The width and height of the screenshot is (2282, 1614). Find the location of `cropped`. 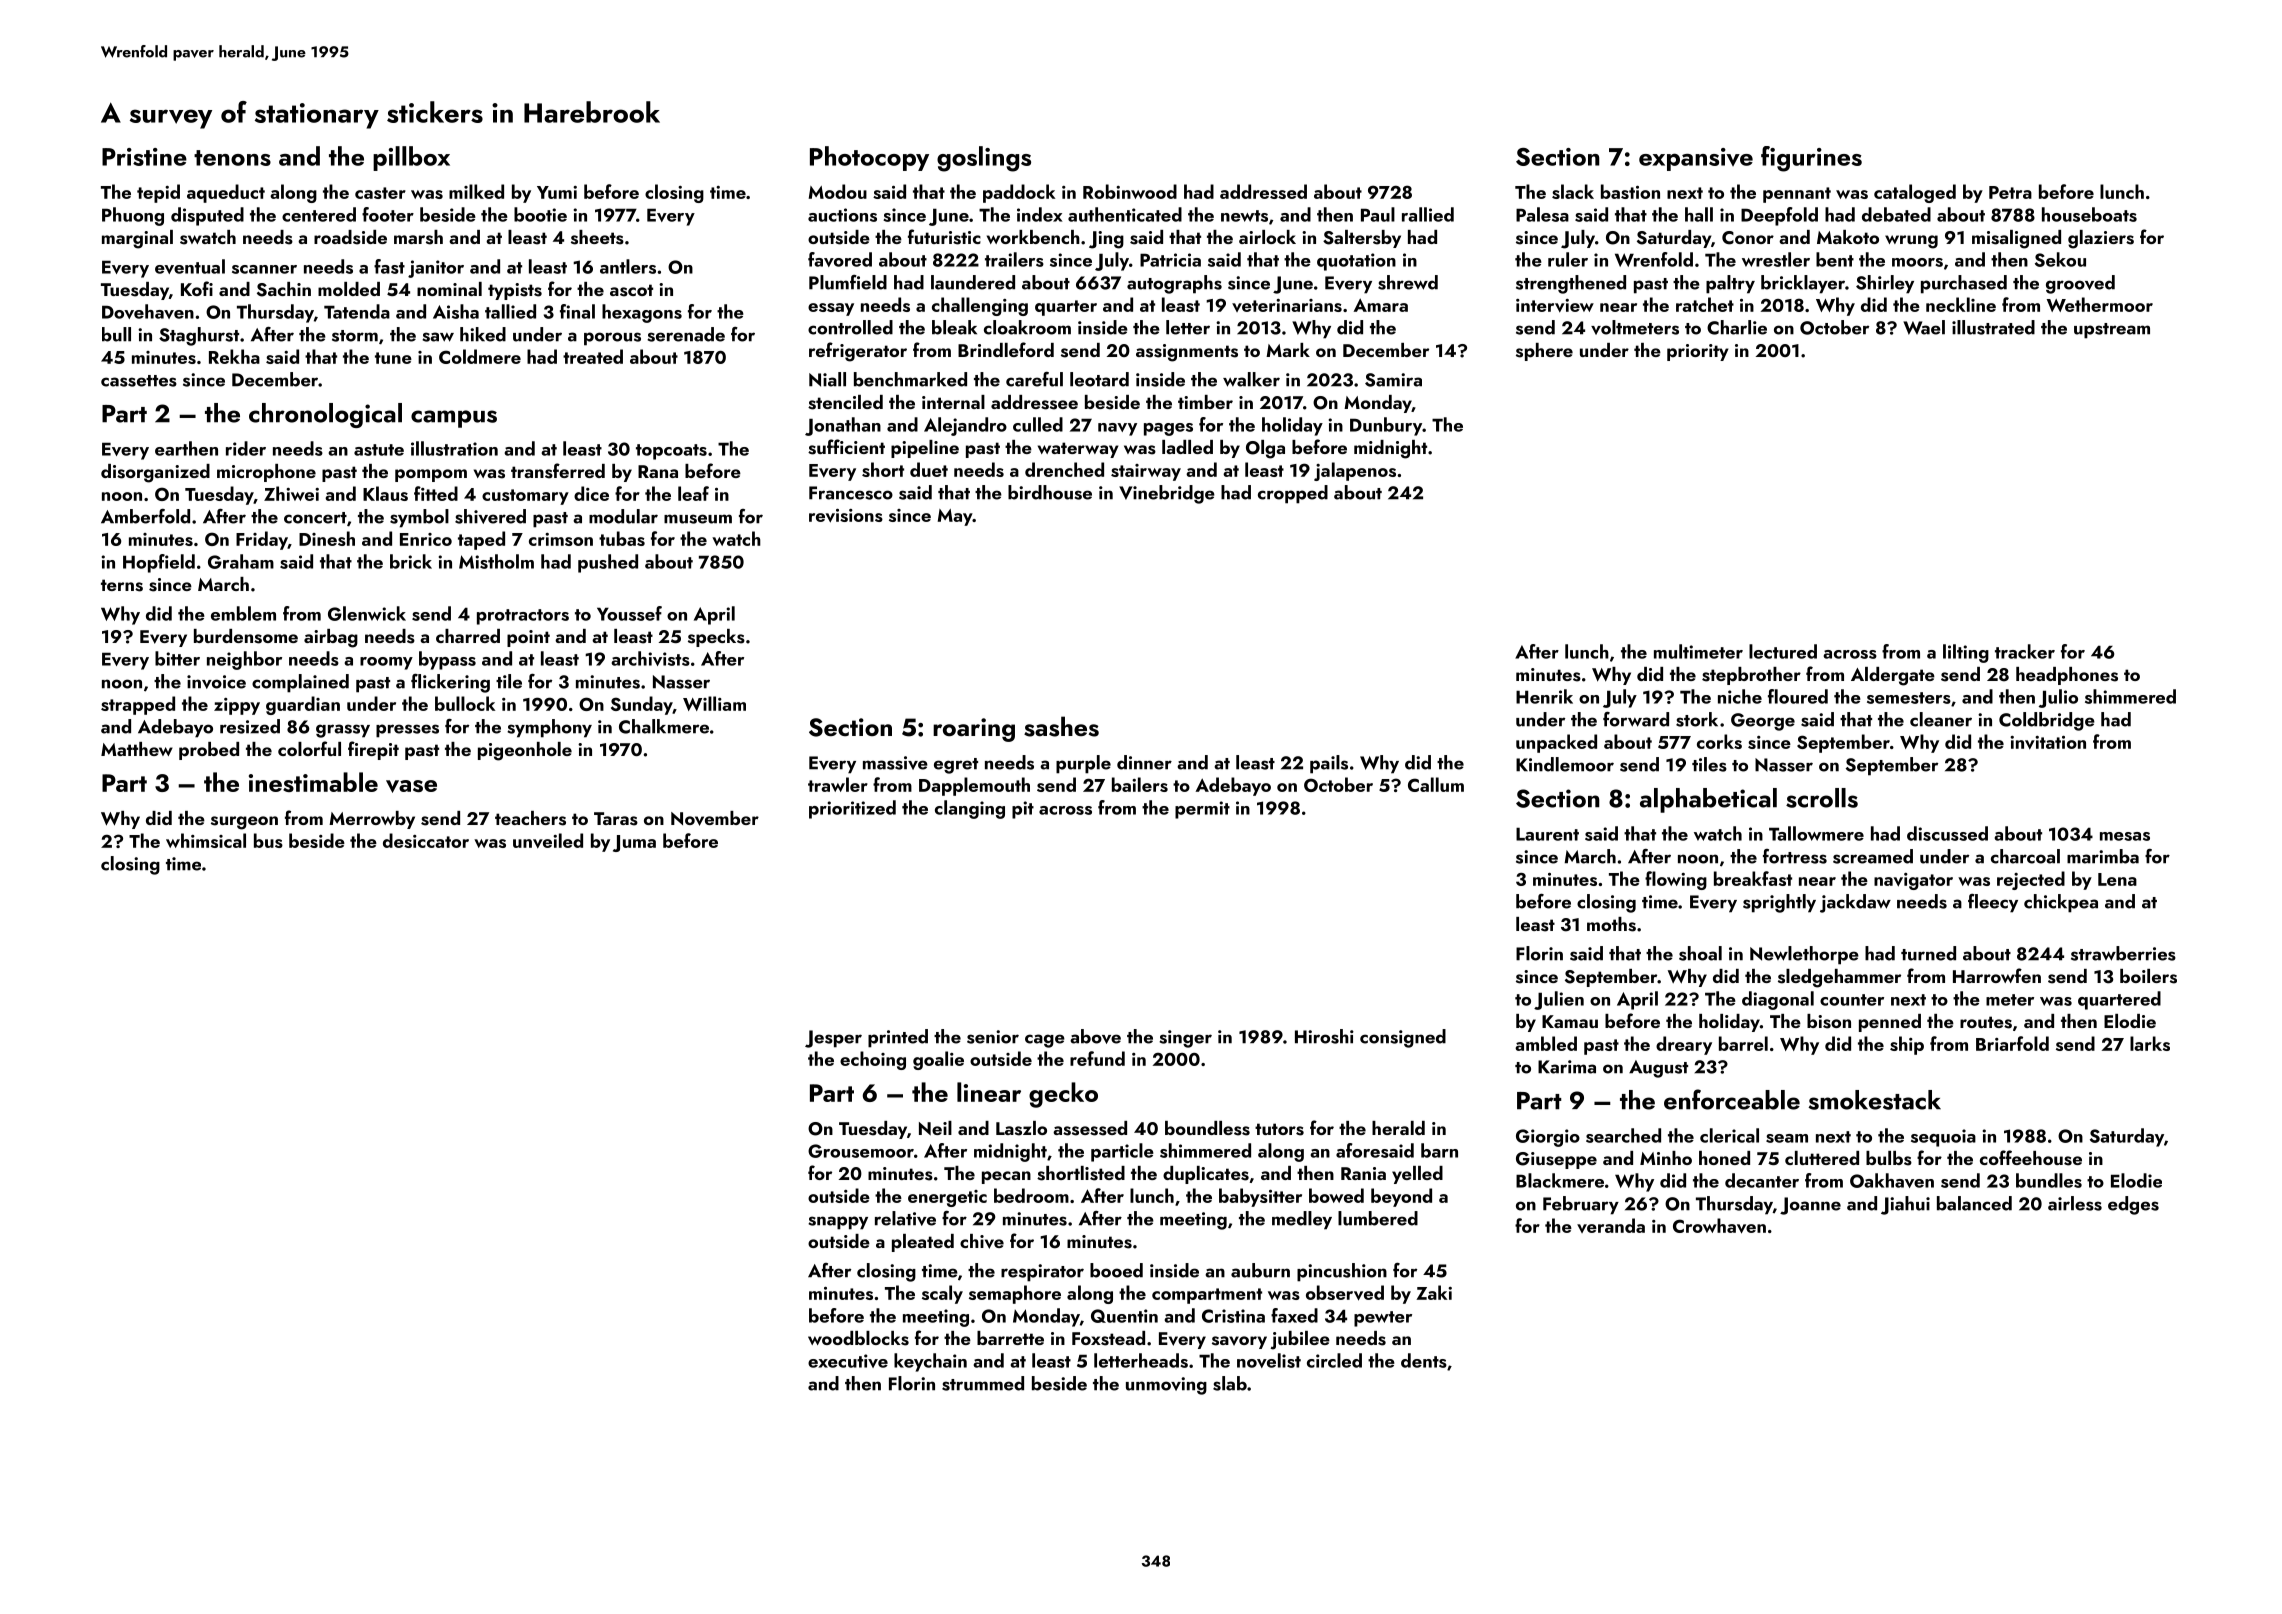

cropped is located at coordinates (1293, 494).
